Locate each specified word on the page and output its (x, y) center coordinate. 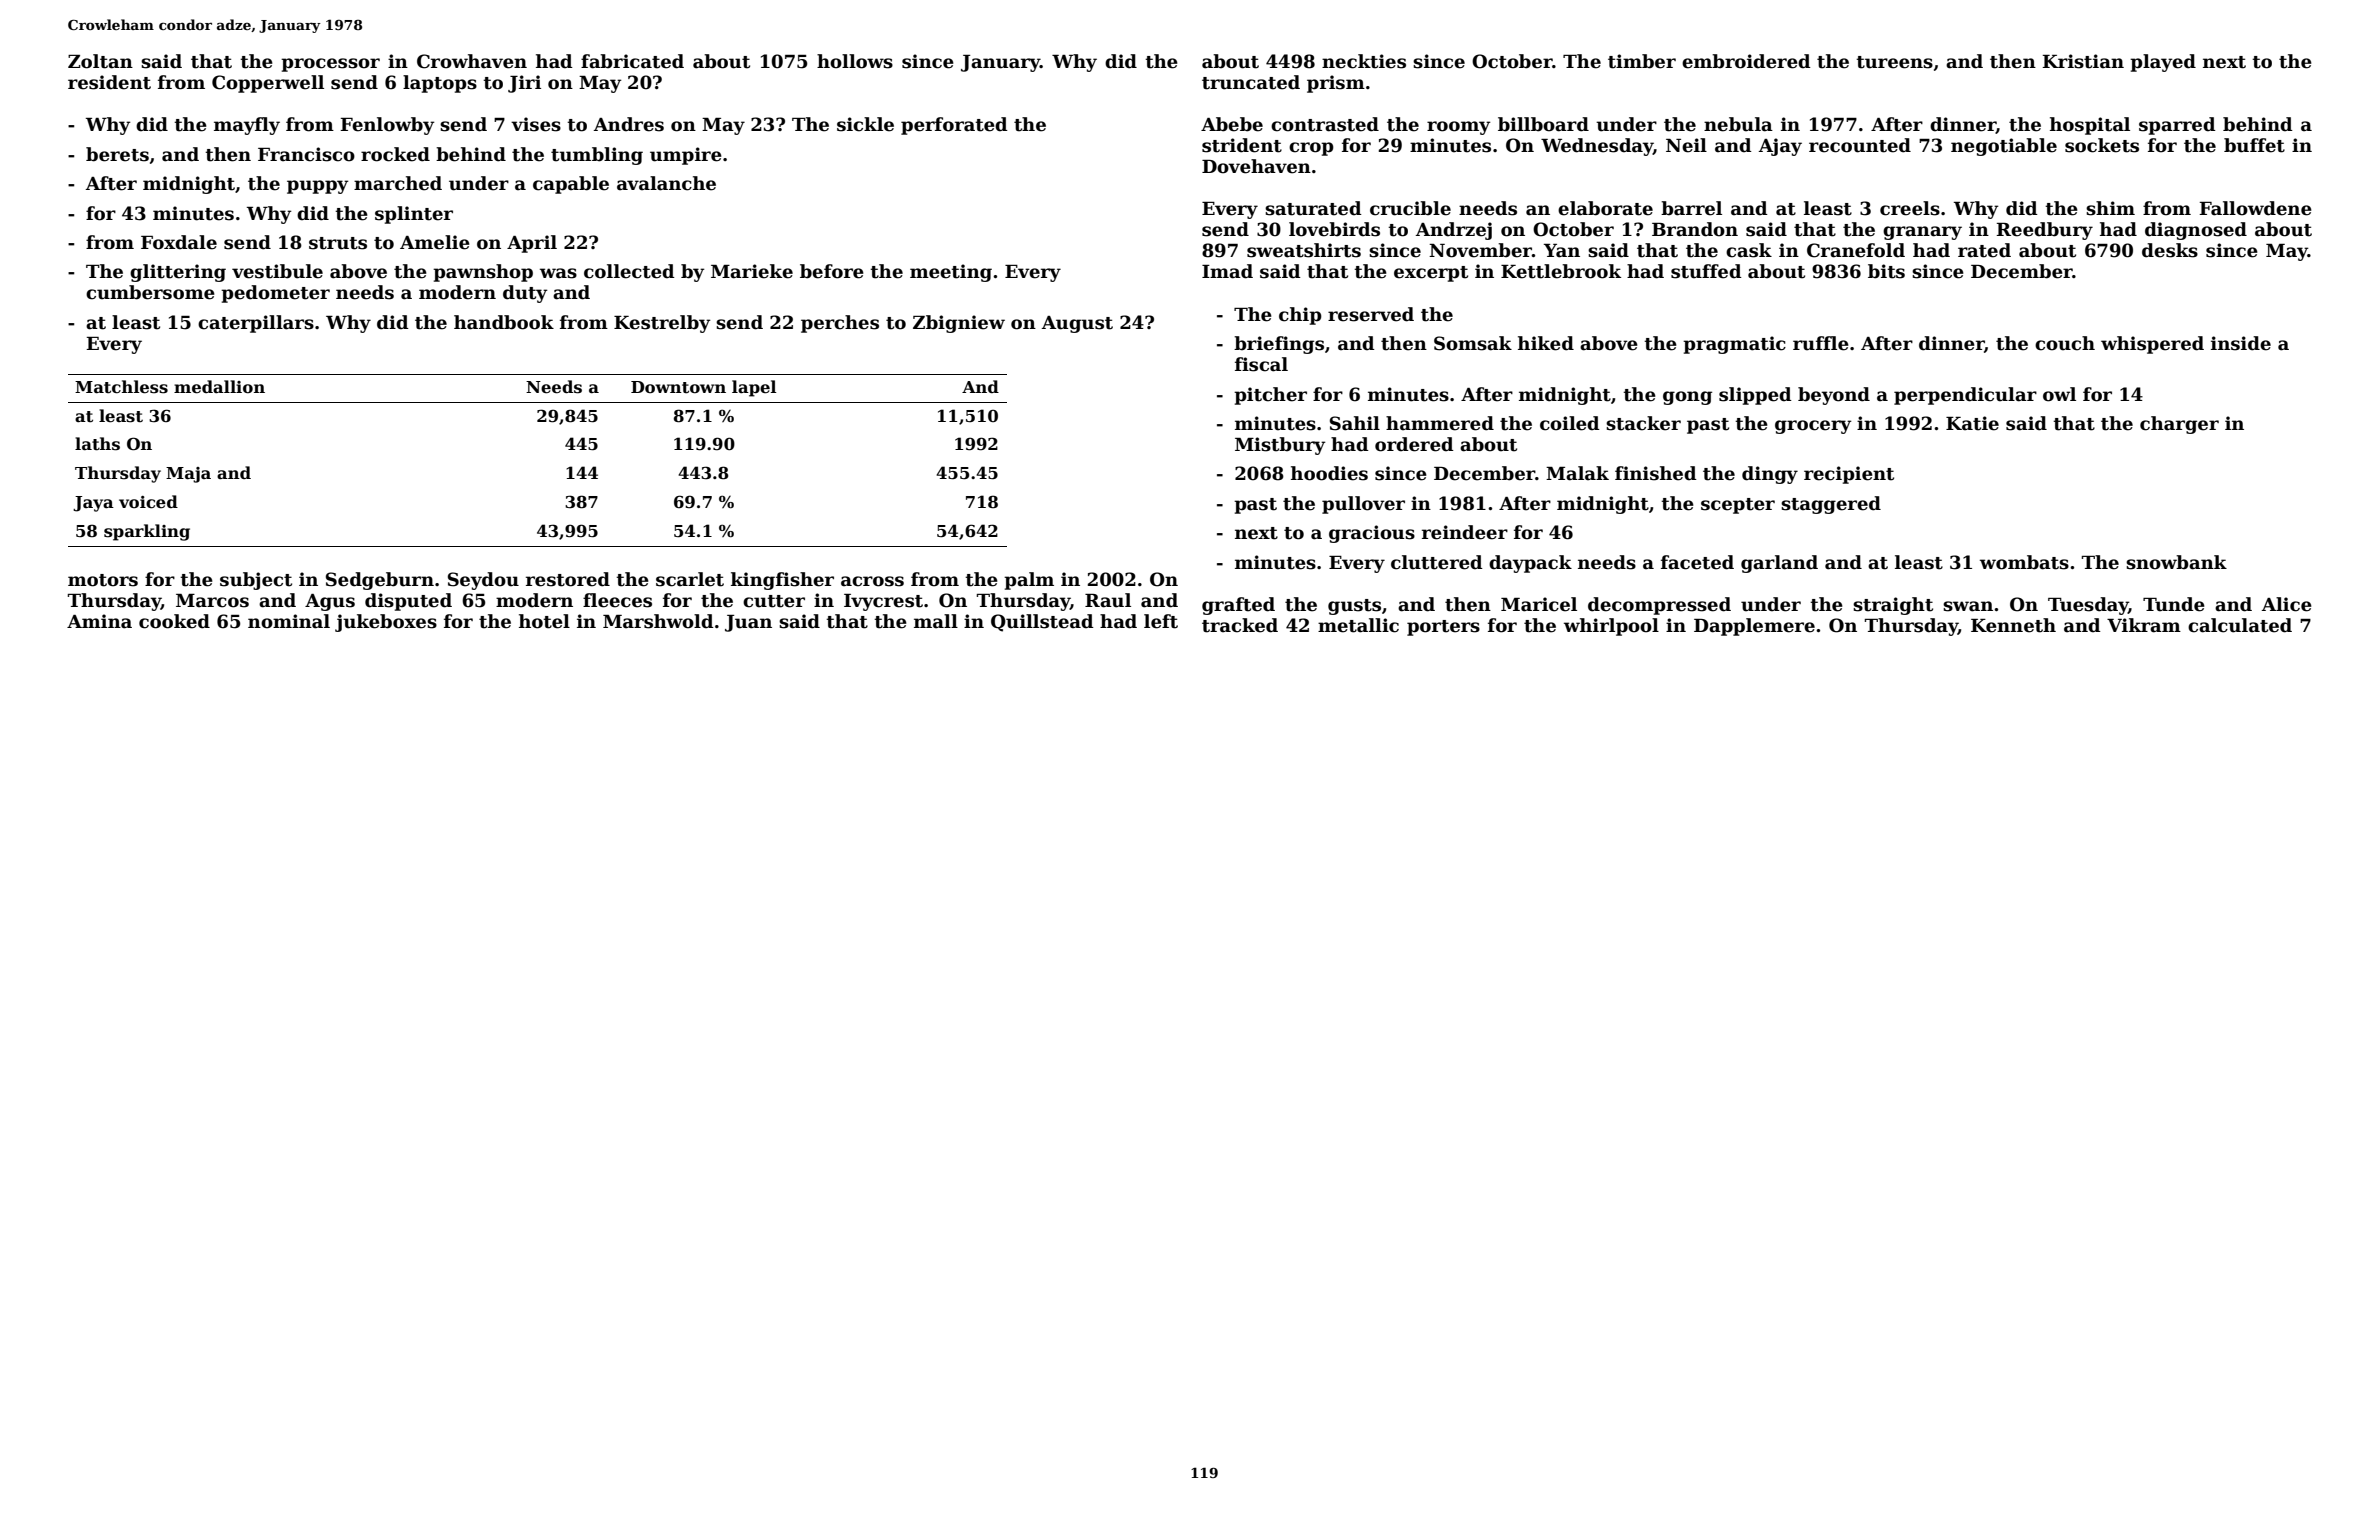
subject (256, 581)
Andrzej (1454, 231)
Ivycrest (883, 602)
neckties (1364, 61)
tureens (1894, 62)
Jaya (93, 504)
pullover (1363, 505)
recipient (1849, 475)
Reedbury (2044, 231)
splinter (414, 215)
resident (109, 82)
